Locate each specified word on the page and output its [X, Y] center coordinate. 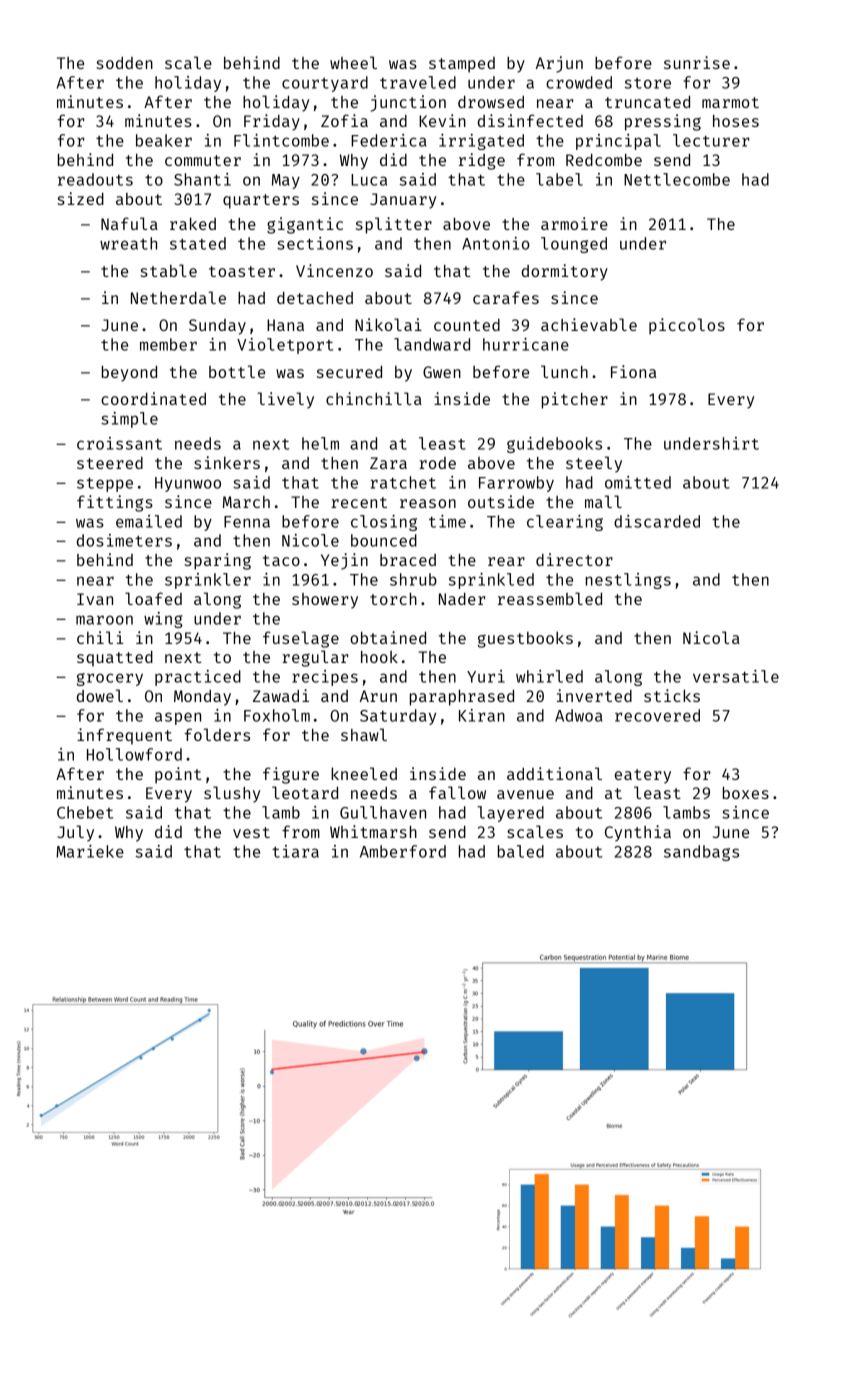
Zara [388, 463]
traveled [418, 82]
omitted [638, 482]
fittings [115, 503]
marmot [730, 102]
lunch [564, 371]
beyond [129, 374]
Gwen [442, 372]
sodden [124, 63]
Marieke [90, 851]
